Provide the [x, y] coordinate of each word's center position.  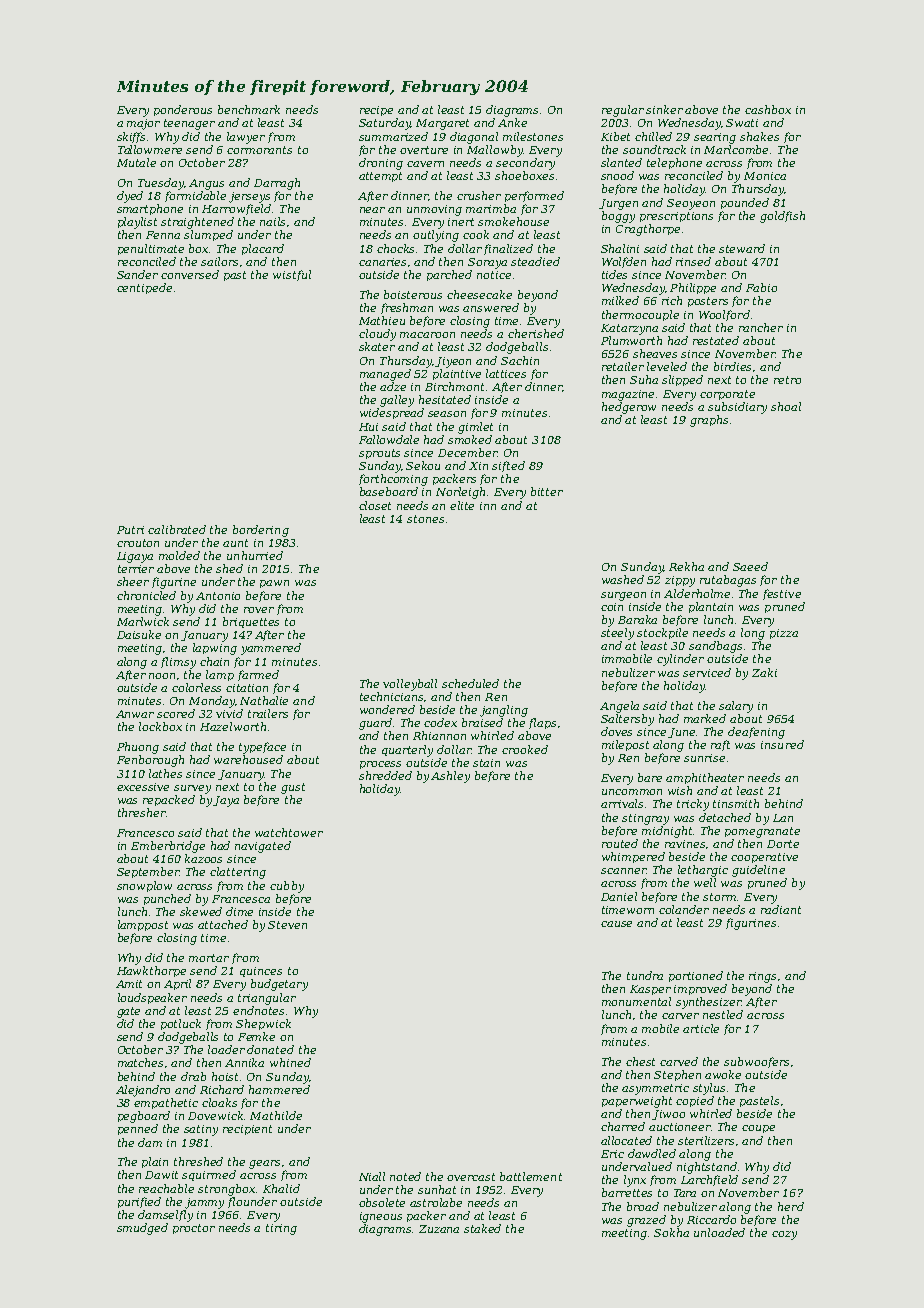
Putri [130, 530]
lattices [506, 373]
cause [616, 924]
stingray [645, 819]
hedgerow [629, 408]
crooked [525, 749]
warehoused [248, 759]
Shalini [620, 248]
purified [139, 1202]
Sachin [520, 360]
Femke [256, 1036]
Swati [742, 123]
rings [762, 977]
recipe [376, 111]
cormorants [259, 150]
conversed [190, 274]
